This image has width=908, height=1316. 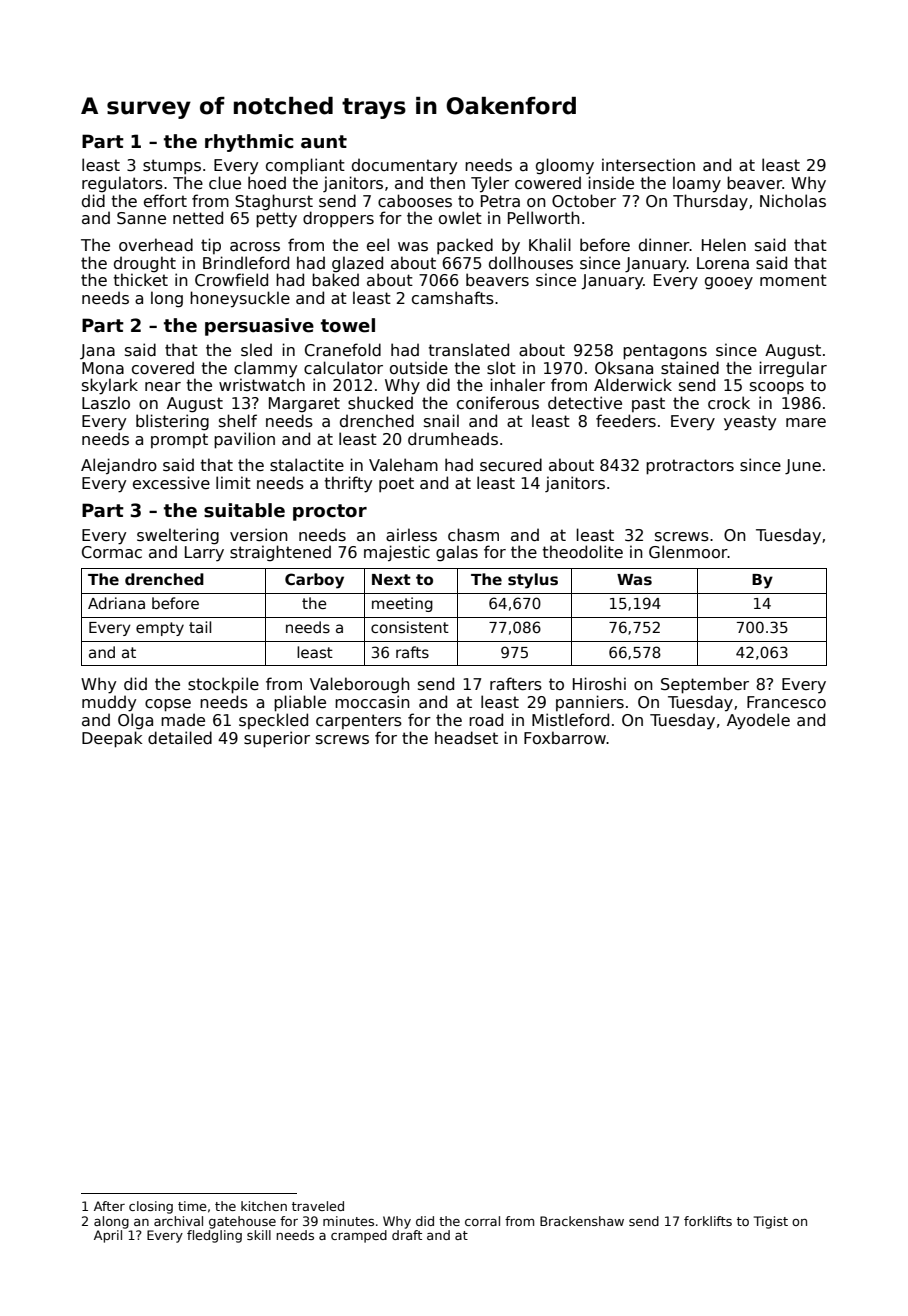 What do you see at coordinates (108, 1236) in the image?
I see `April` at bounding box center [108, 1236].
